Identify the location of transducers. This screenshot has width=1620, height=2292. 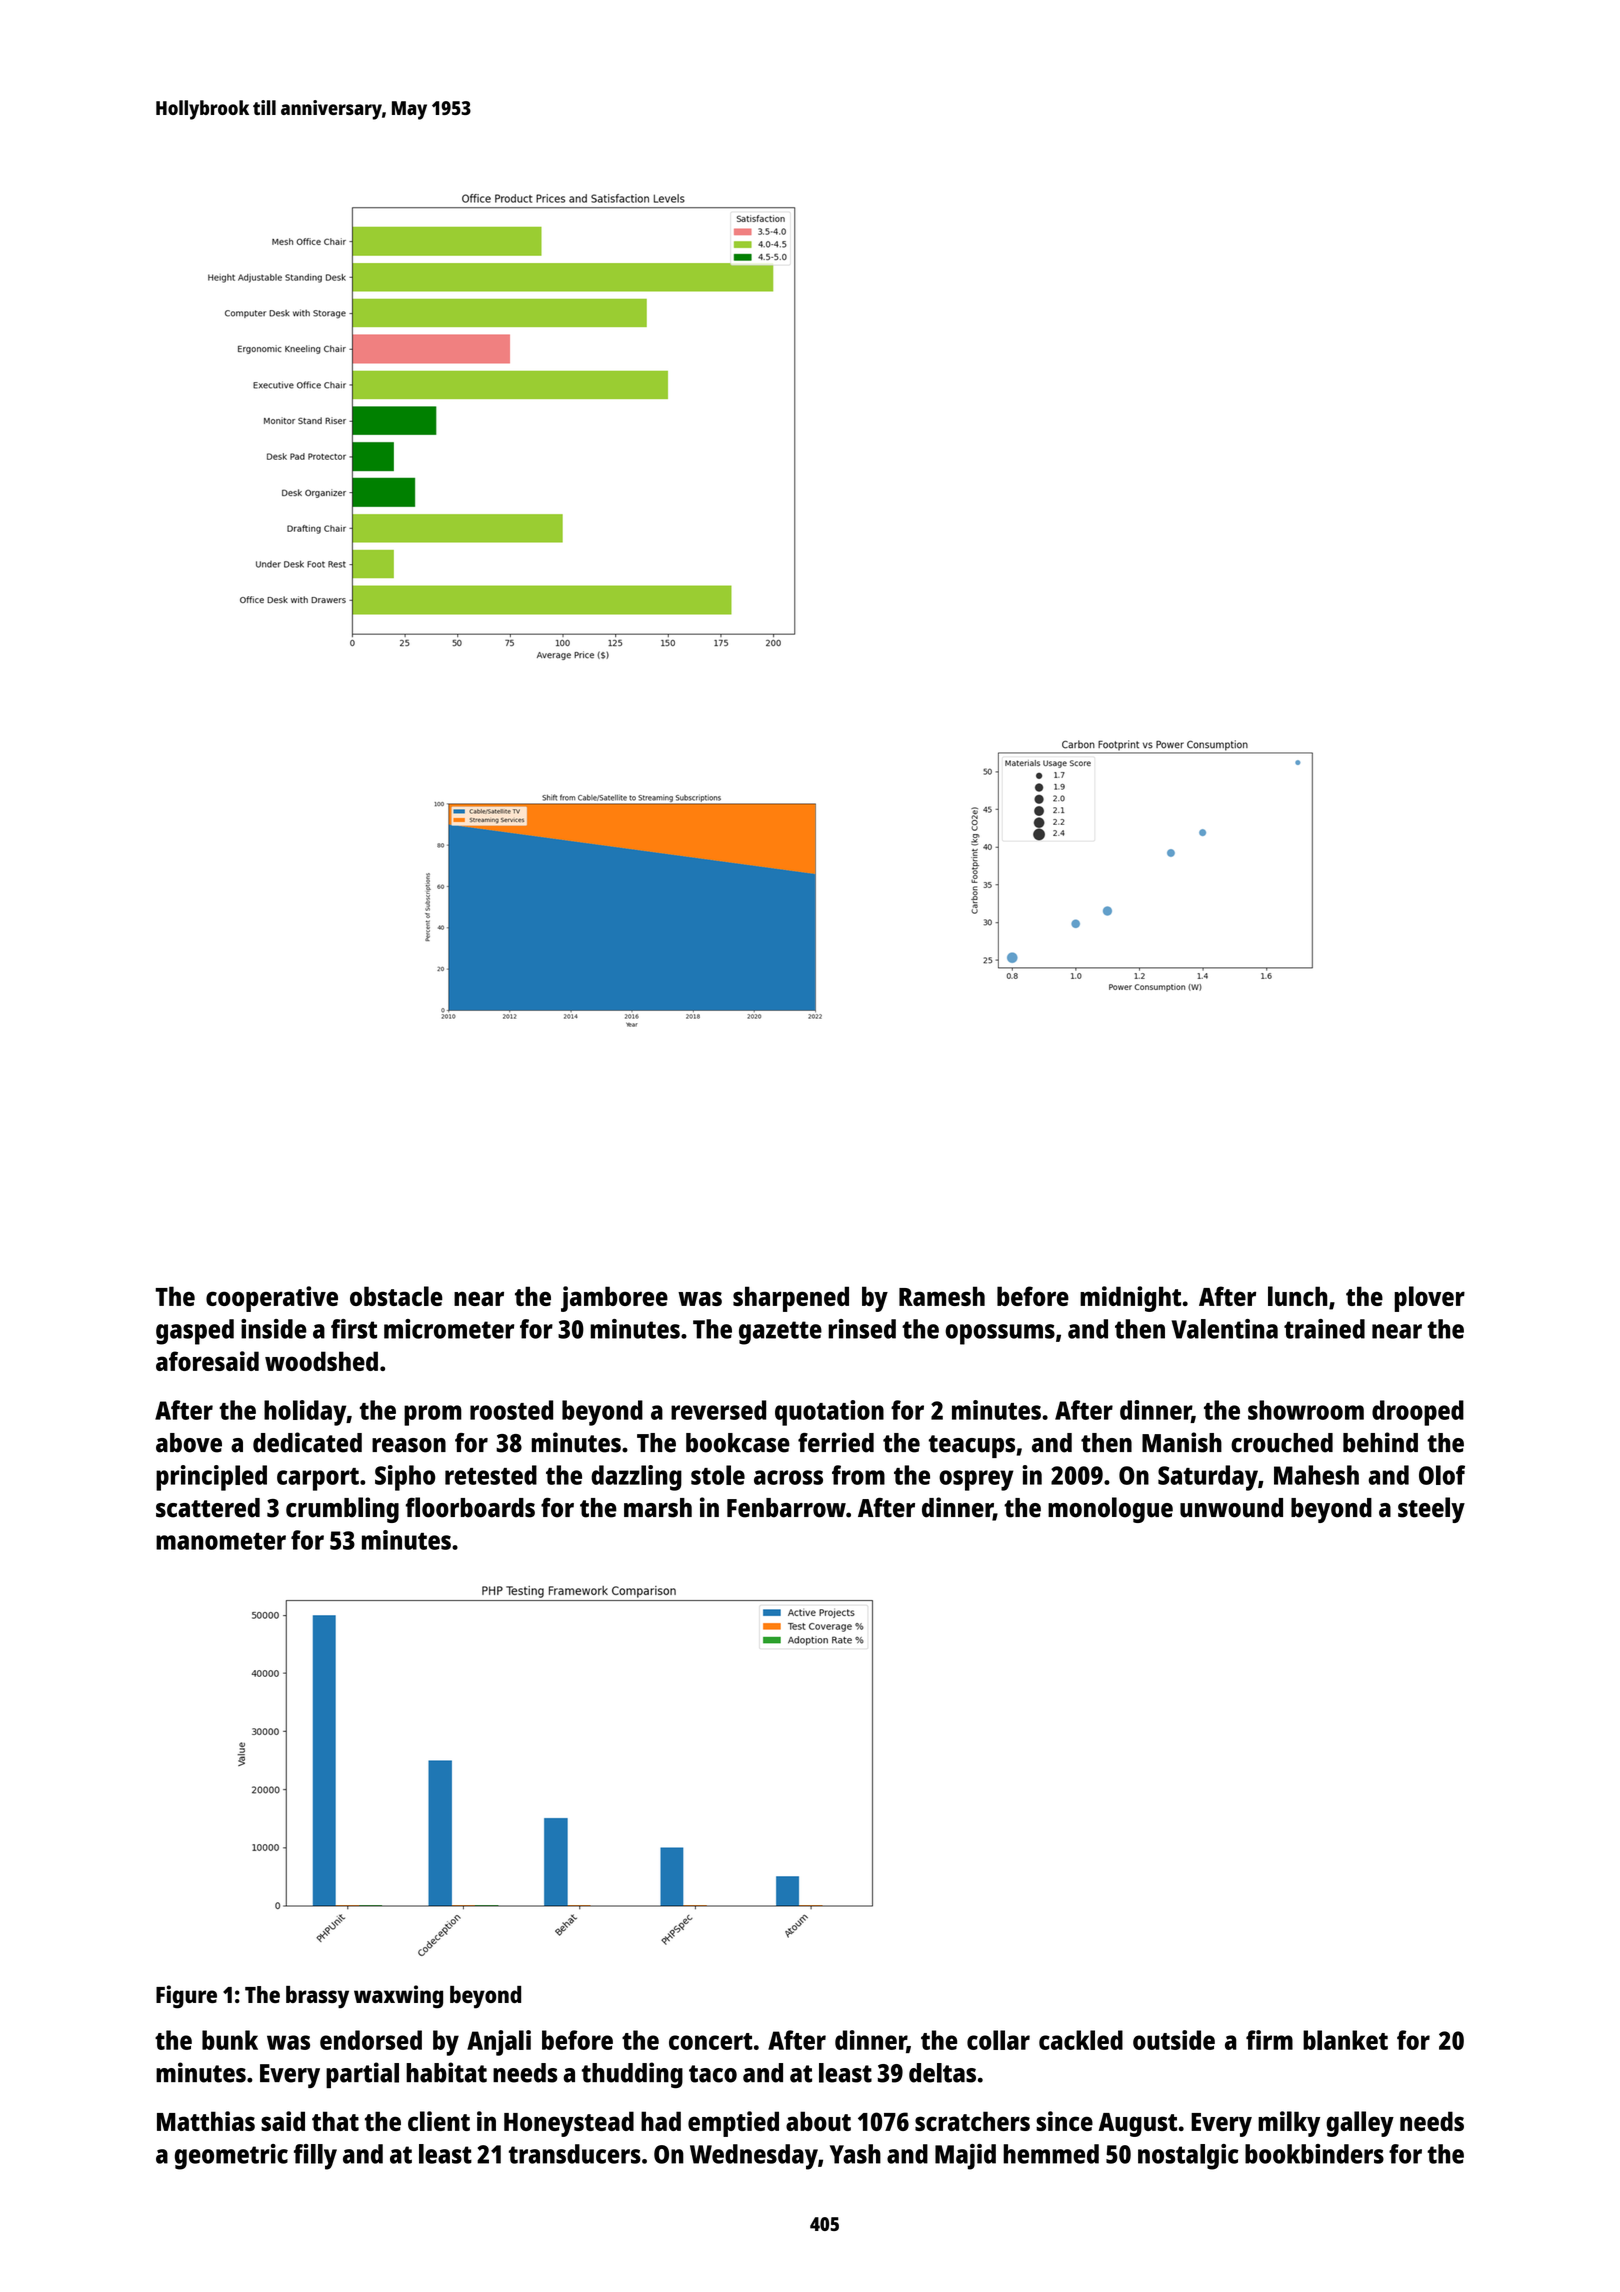
(575, 2154).
